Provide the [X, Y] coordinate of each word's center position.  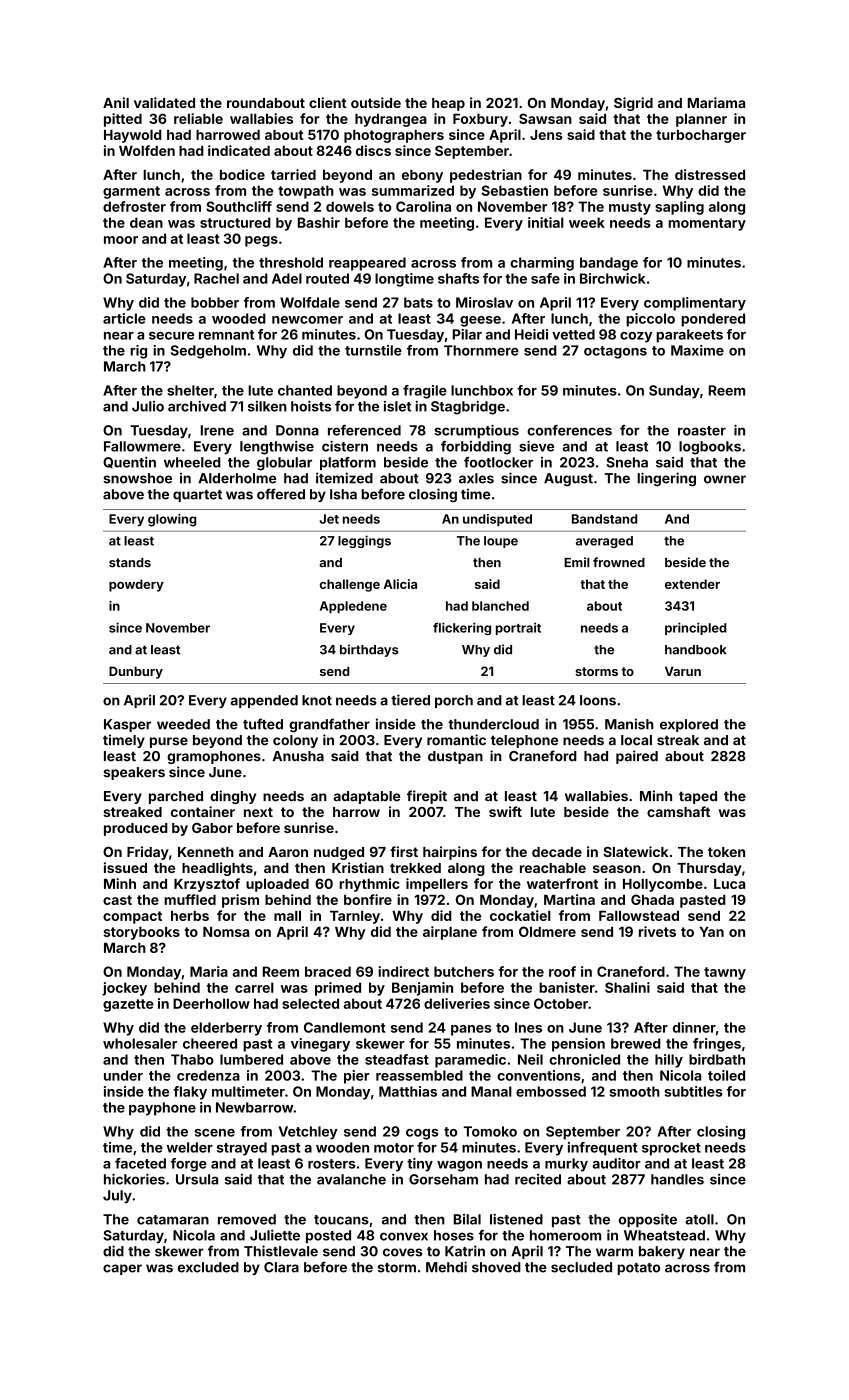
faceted [140, 1163]
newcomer [307, 320]
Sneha [627, 462]
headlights [217, 869]
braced [328, 971]
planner [701, 120]
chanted [305, 390]
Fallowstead [639, 916]
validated [164, 102]
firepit [427, 797]
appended [264, 701]
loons [598, 700]
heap [448, 104]
